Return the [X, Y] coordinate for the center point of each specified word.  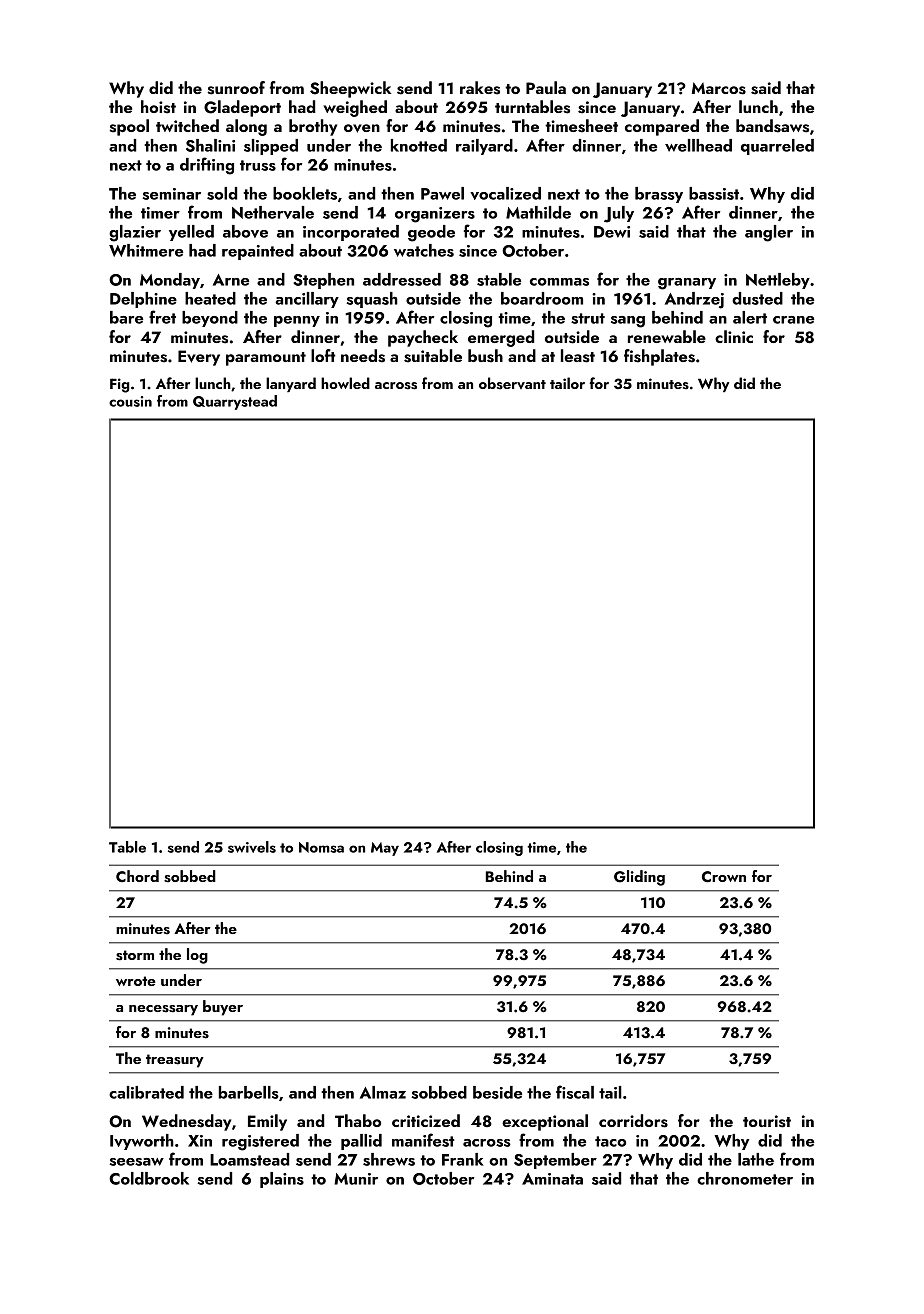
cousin [130, 401]
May [385, 849]
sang [628, 322]
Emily [267, 1122]
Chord [137, 876]
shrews [389, 1159]
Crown [724, 876]
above [245, 231]
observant [512, 383]
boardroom [542, 298]
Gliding [639, 878]
